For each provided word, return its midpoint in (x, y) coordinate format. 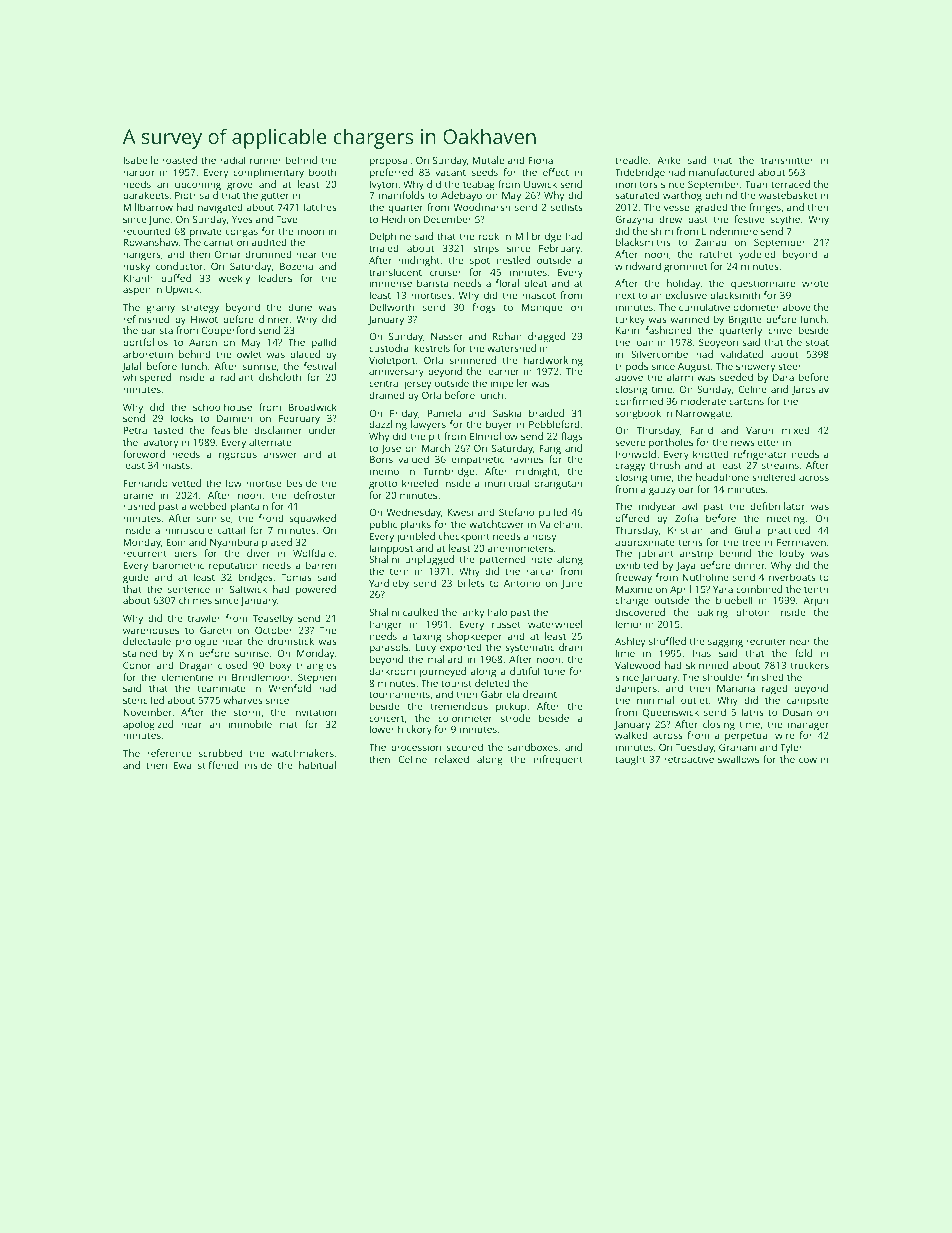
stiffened (218, 765)
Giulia (748, 530)
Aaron (203, 342)
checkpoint (464, 537)
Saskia (507, 413)
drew (670, 219)
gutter (275, 197)
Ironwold (636, 454)
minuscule (189, 530)
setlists (567, 207)
